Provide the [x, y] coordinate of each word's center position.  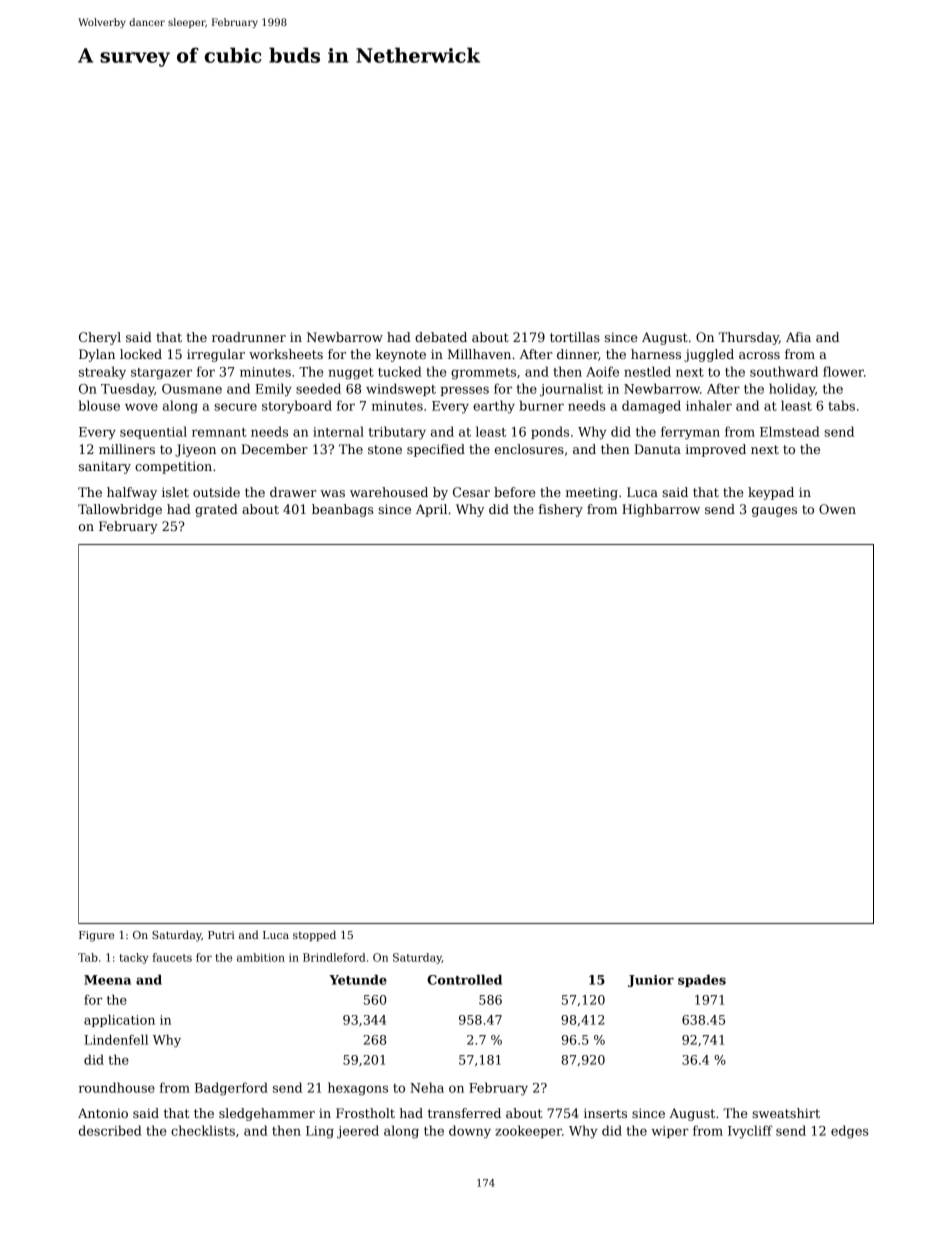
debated [441, 337]
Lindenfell [116, 1039]
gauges [774, 512]
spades [702, 980]
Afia [798, 337]
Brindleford [334, 957]
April [431, 510]
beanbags [342, 510]
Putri [221, 935]
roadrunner [249, 337]
